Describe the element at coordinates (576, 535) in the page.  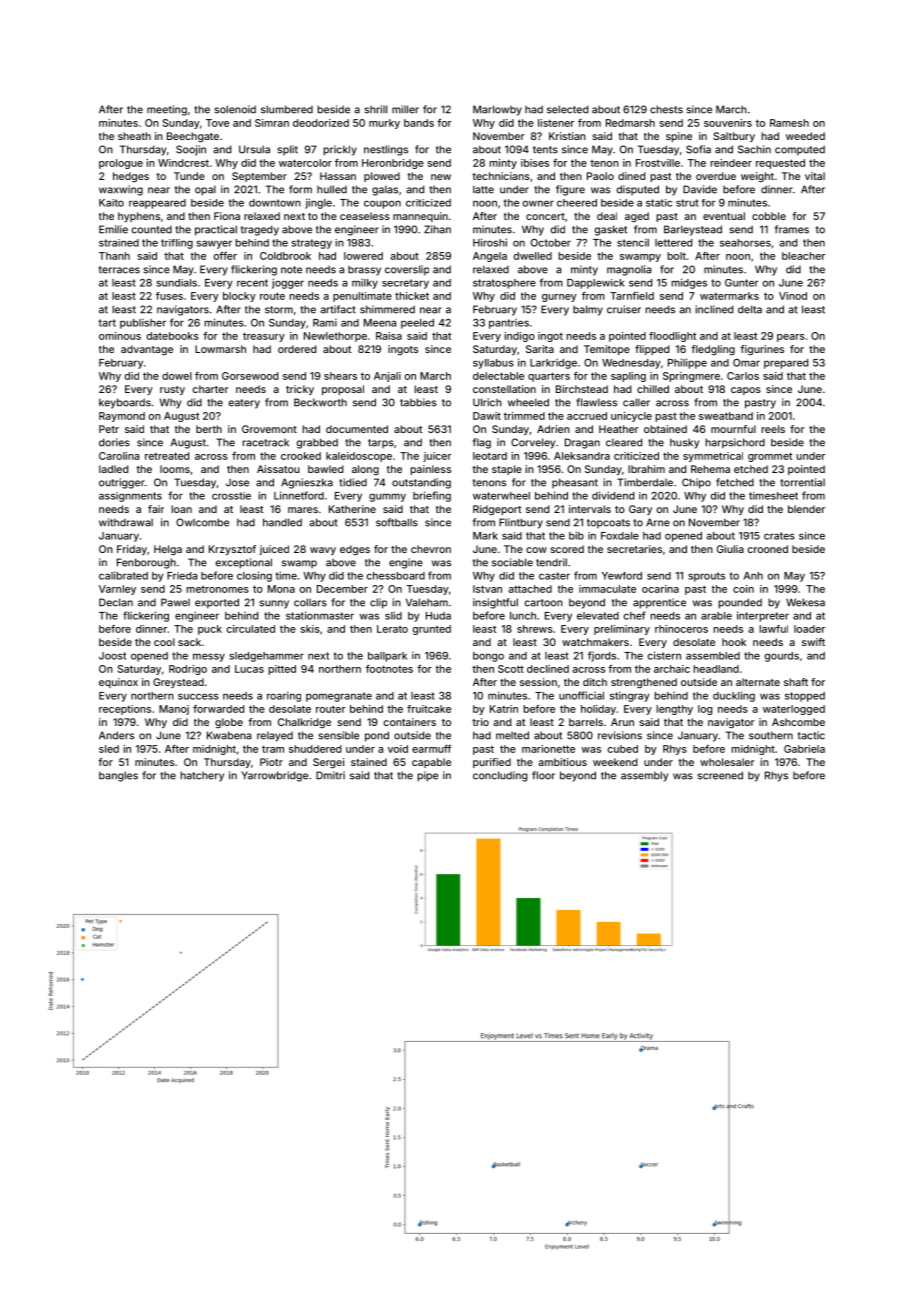
I see `bib` at that location.
